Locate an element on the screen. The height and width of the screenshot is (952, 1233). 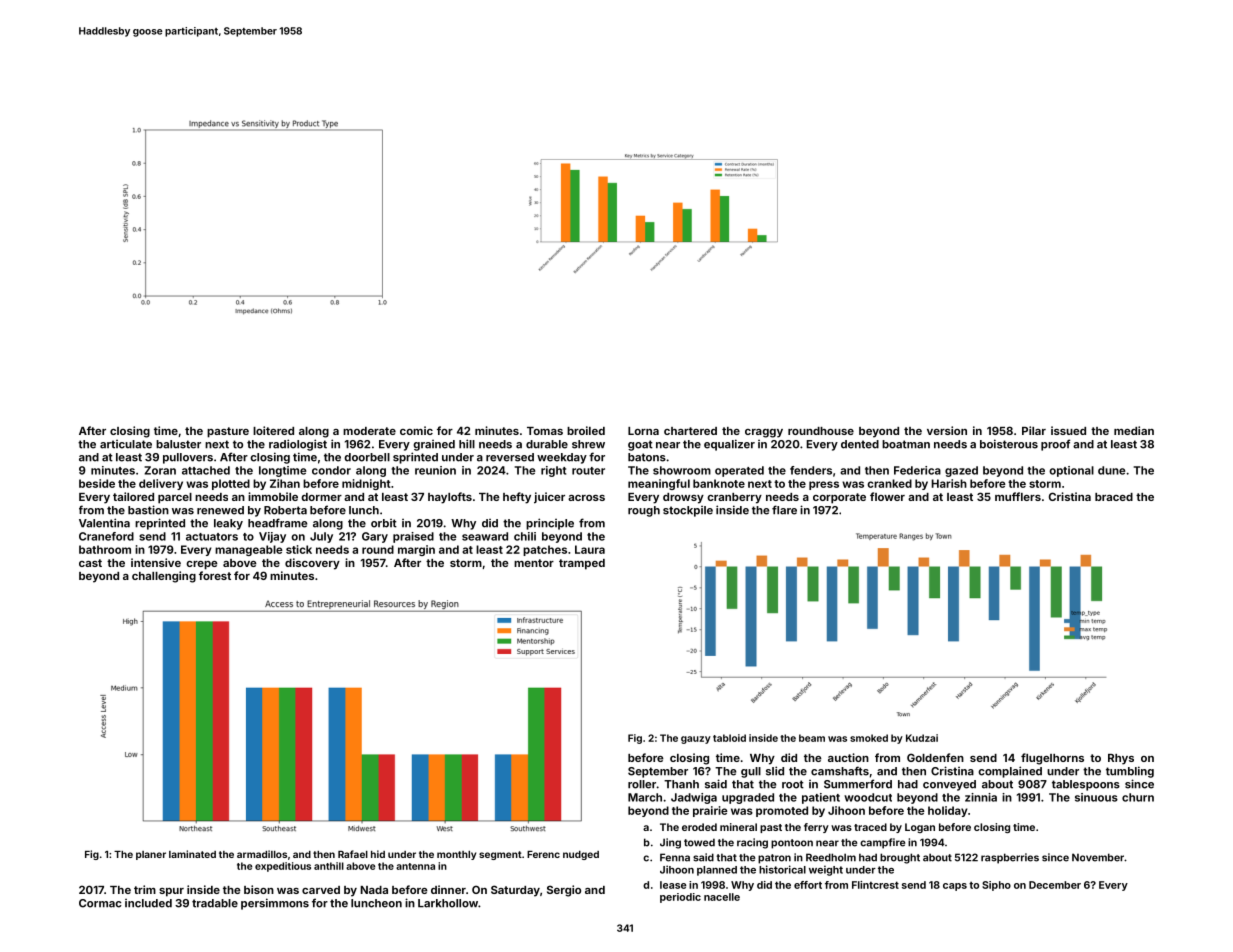
hefty is located at coordinates (517, 498).
